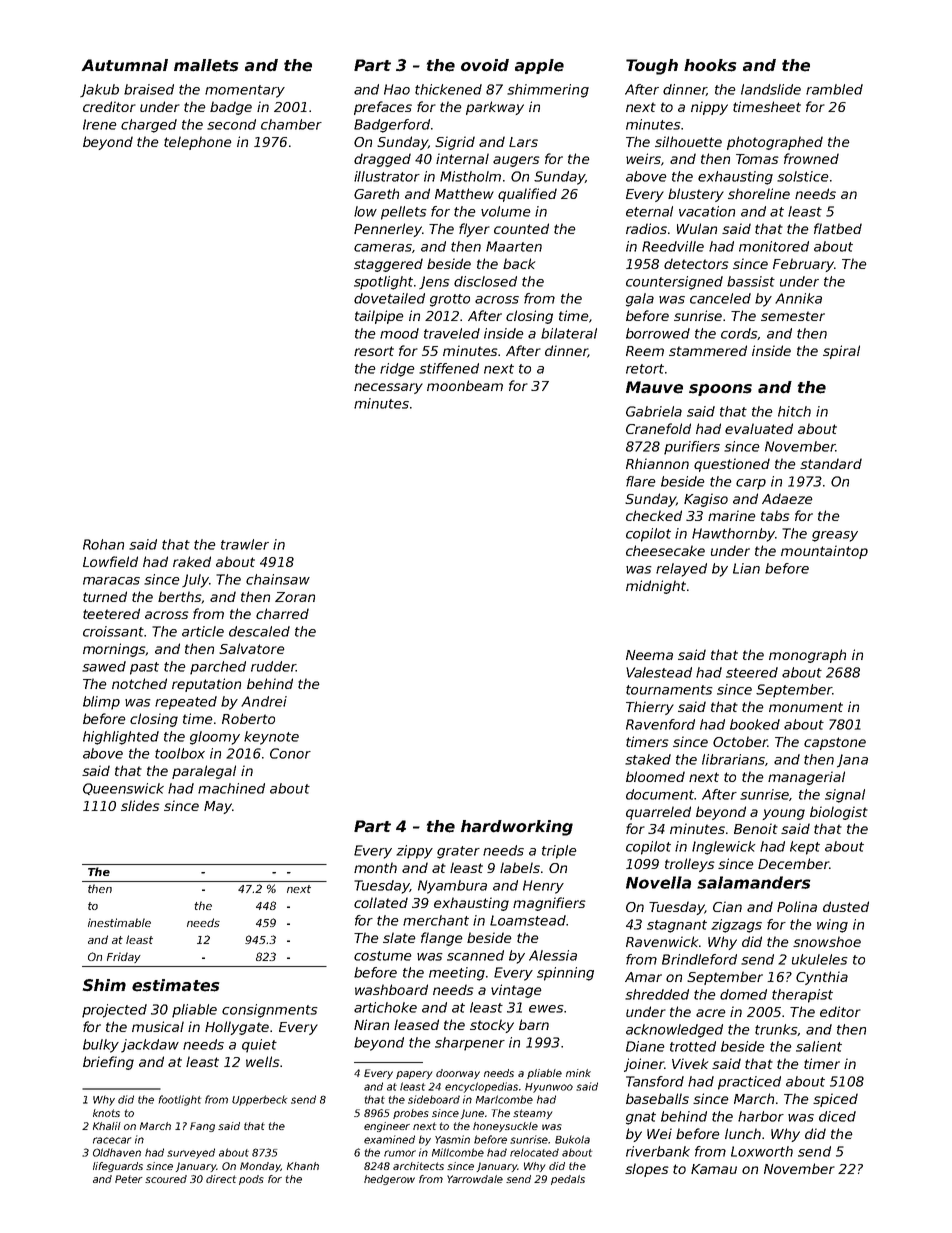 This screenshot has width=952, height=1233. Describe the element at coordinates (397, 89) in the screenshot. I see `Hao` at that location.
